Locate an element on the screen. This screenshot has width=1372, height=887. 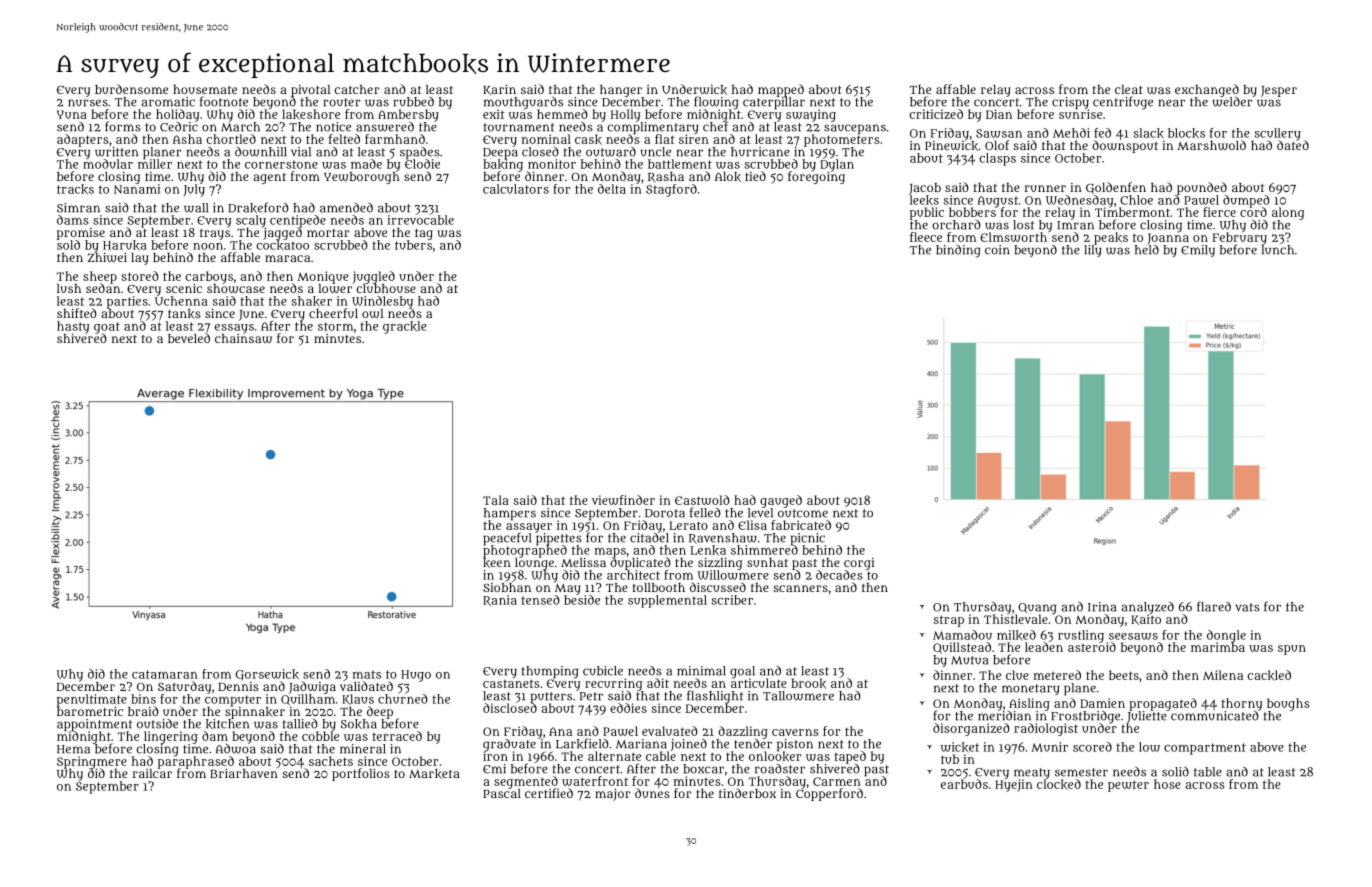
railcar is located at coordinates (152, 773).
